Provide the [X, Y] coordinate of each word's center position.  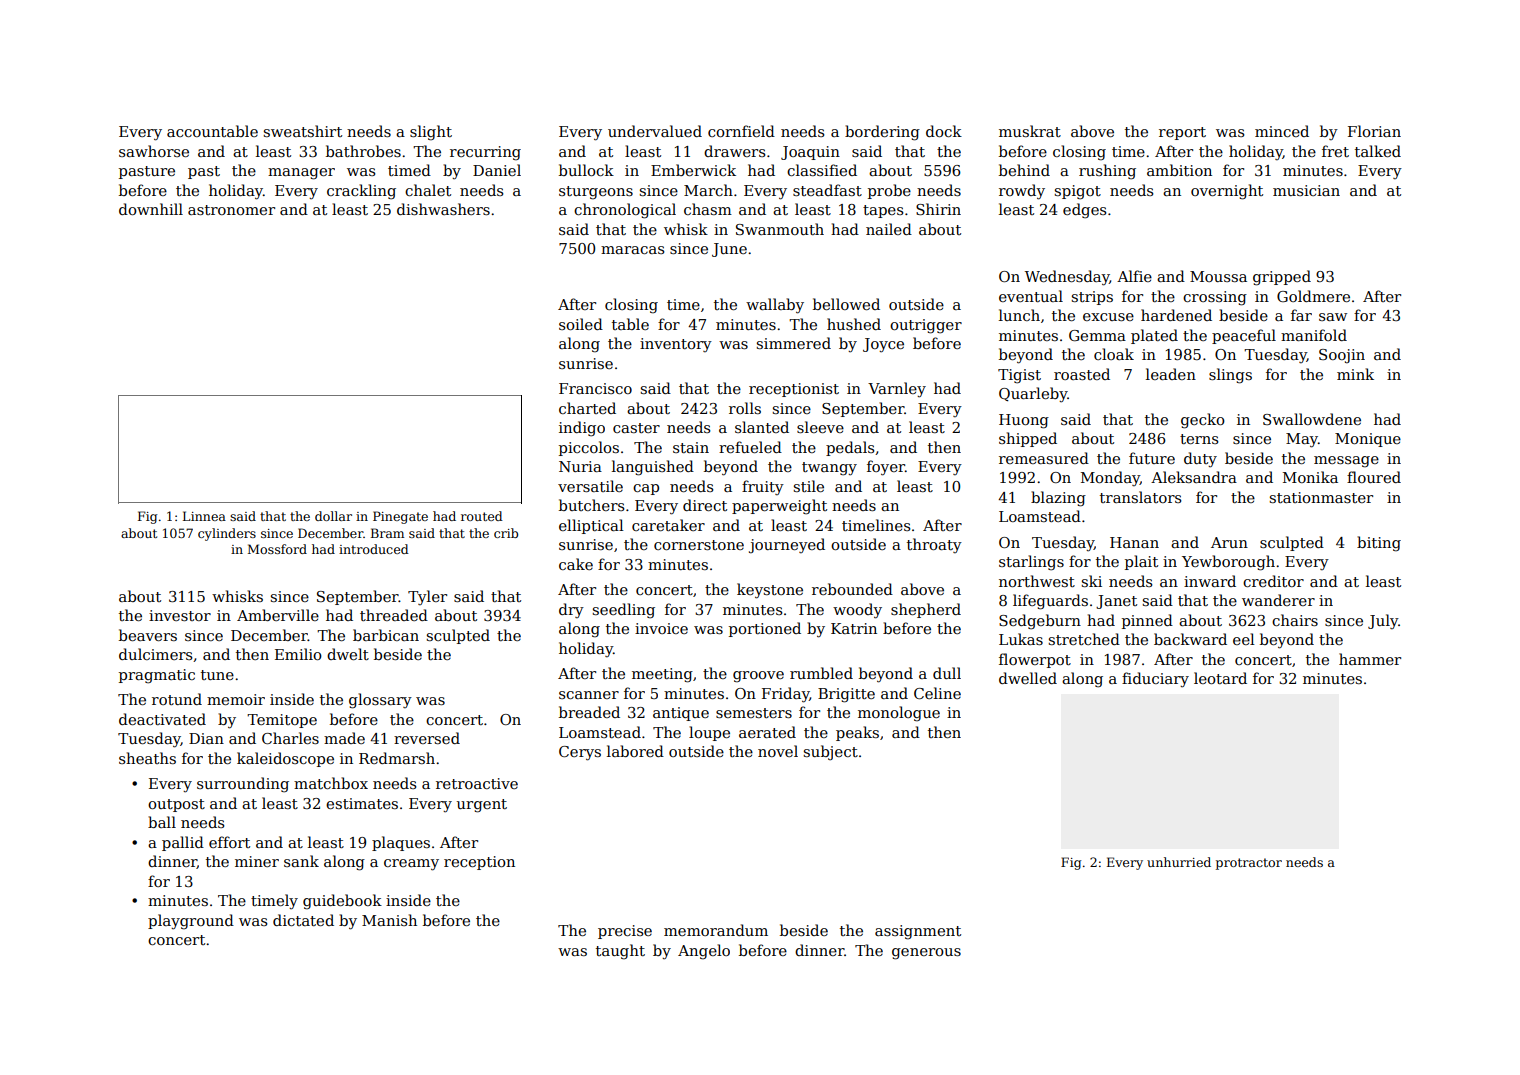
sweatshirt [303, 131]
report [1182, 133]
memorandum [716, 930]
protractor [1249, 864]
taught [620, 952]
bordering [882, 133]
